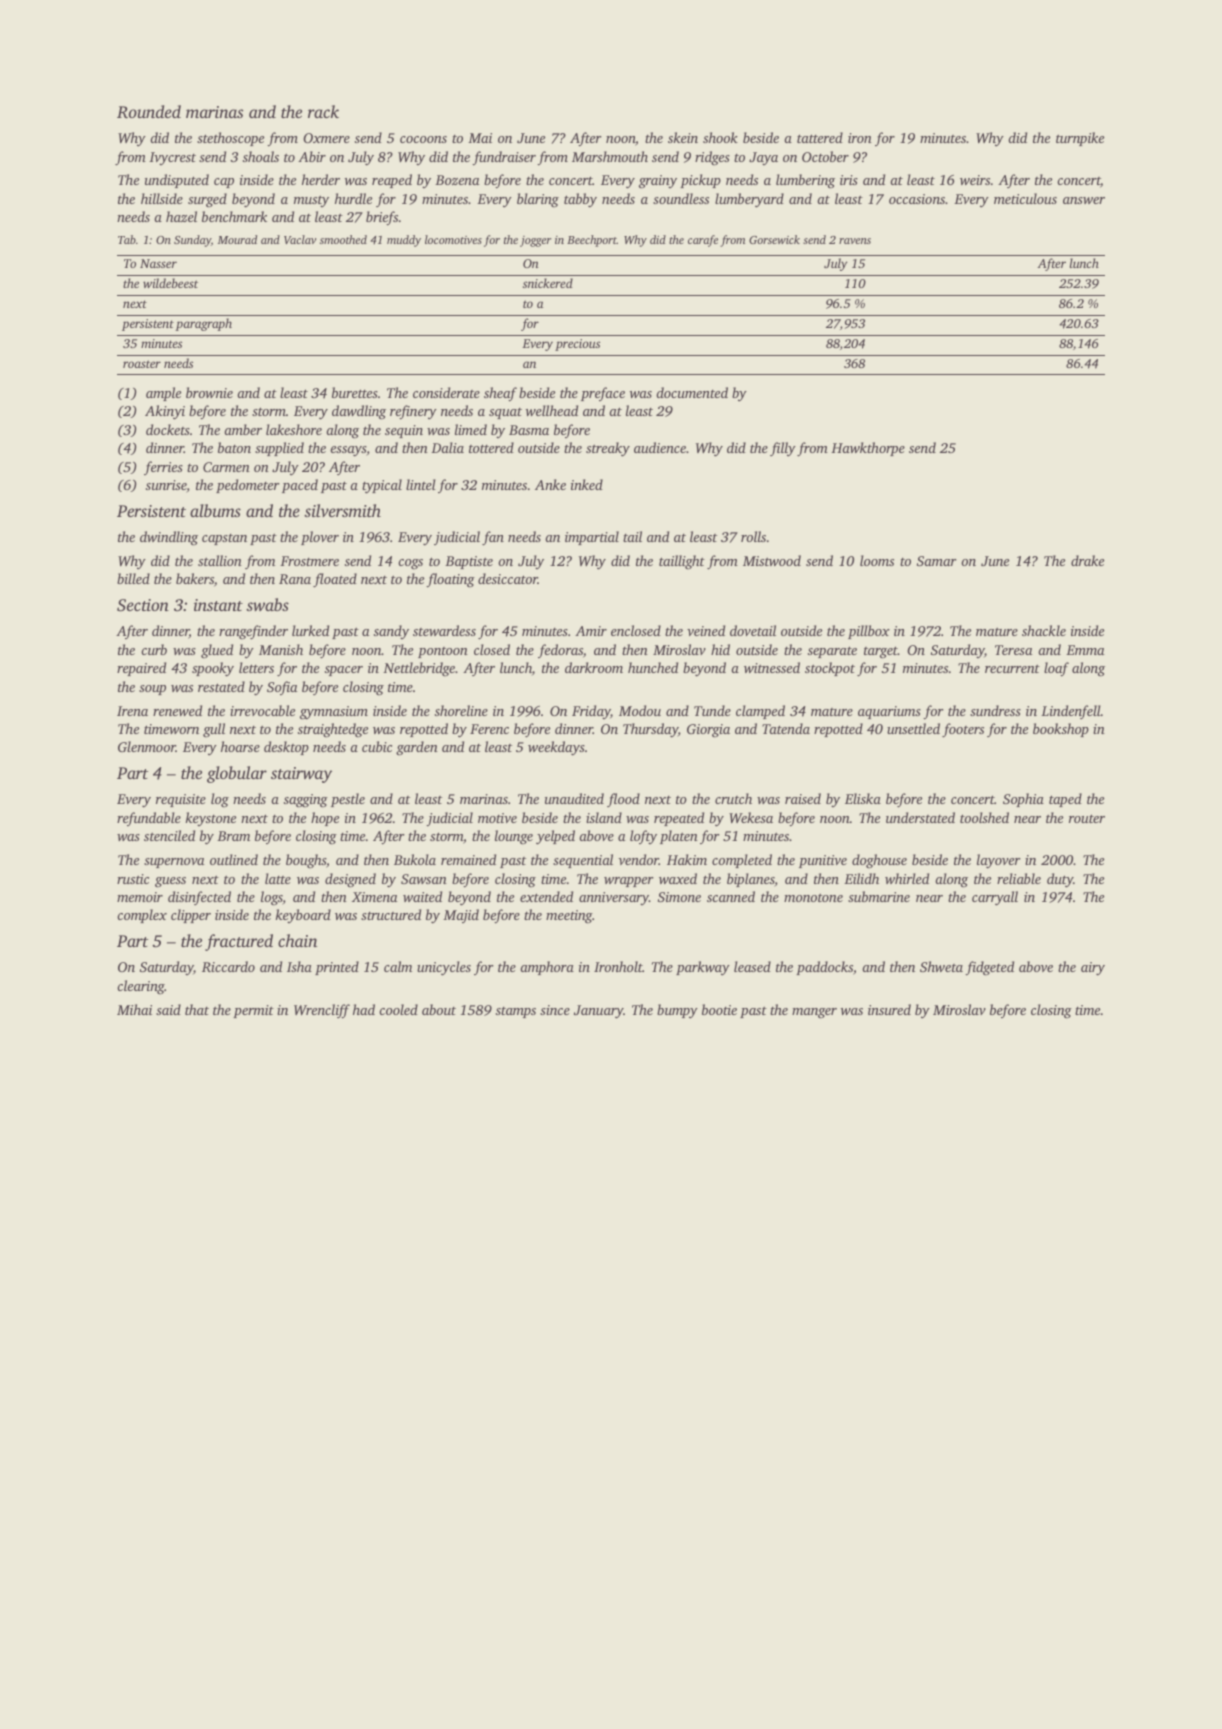  I want to click on Rounded, so click(149, 112).
